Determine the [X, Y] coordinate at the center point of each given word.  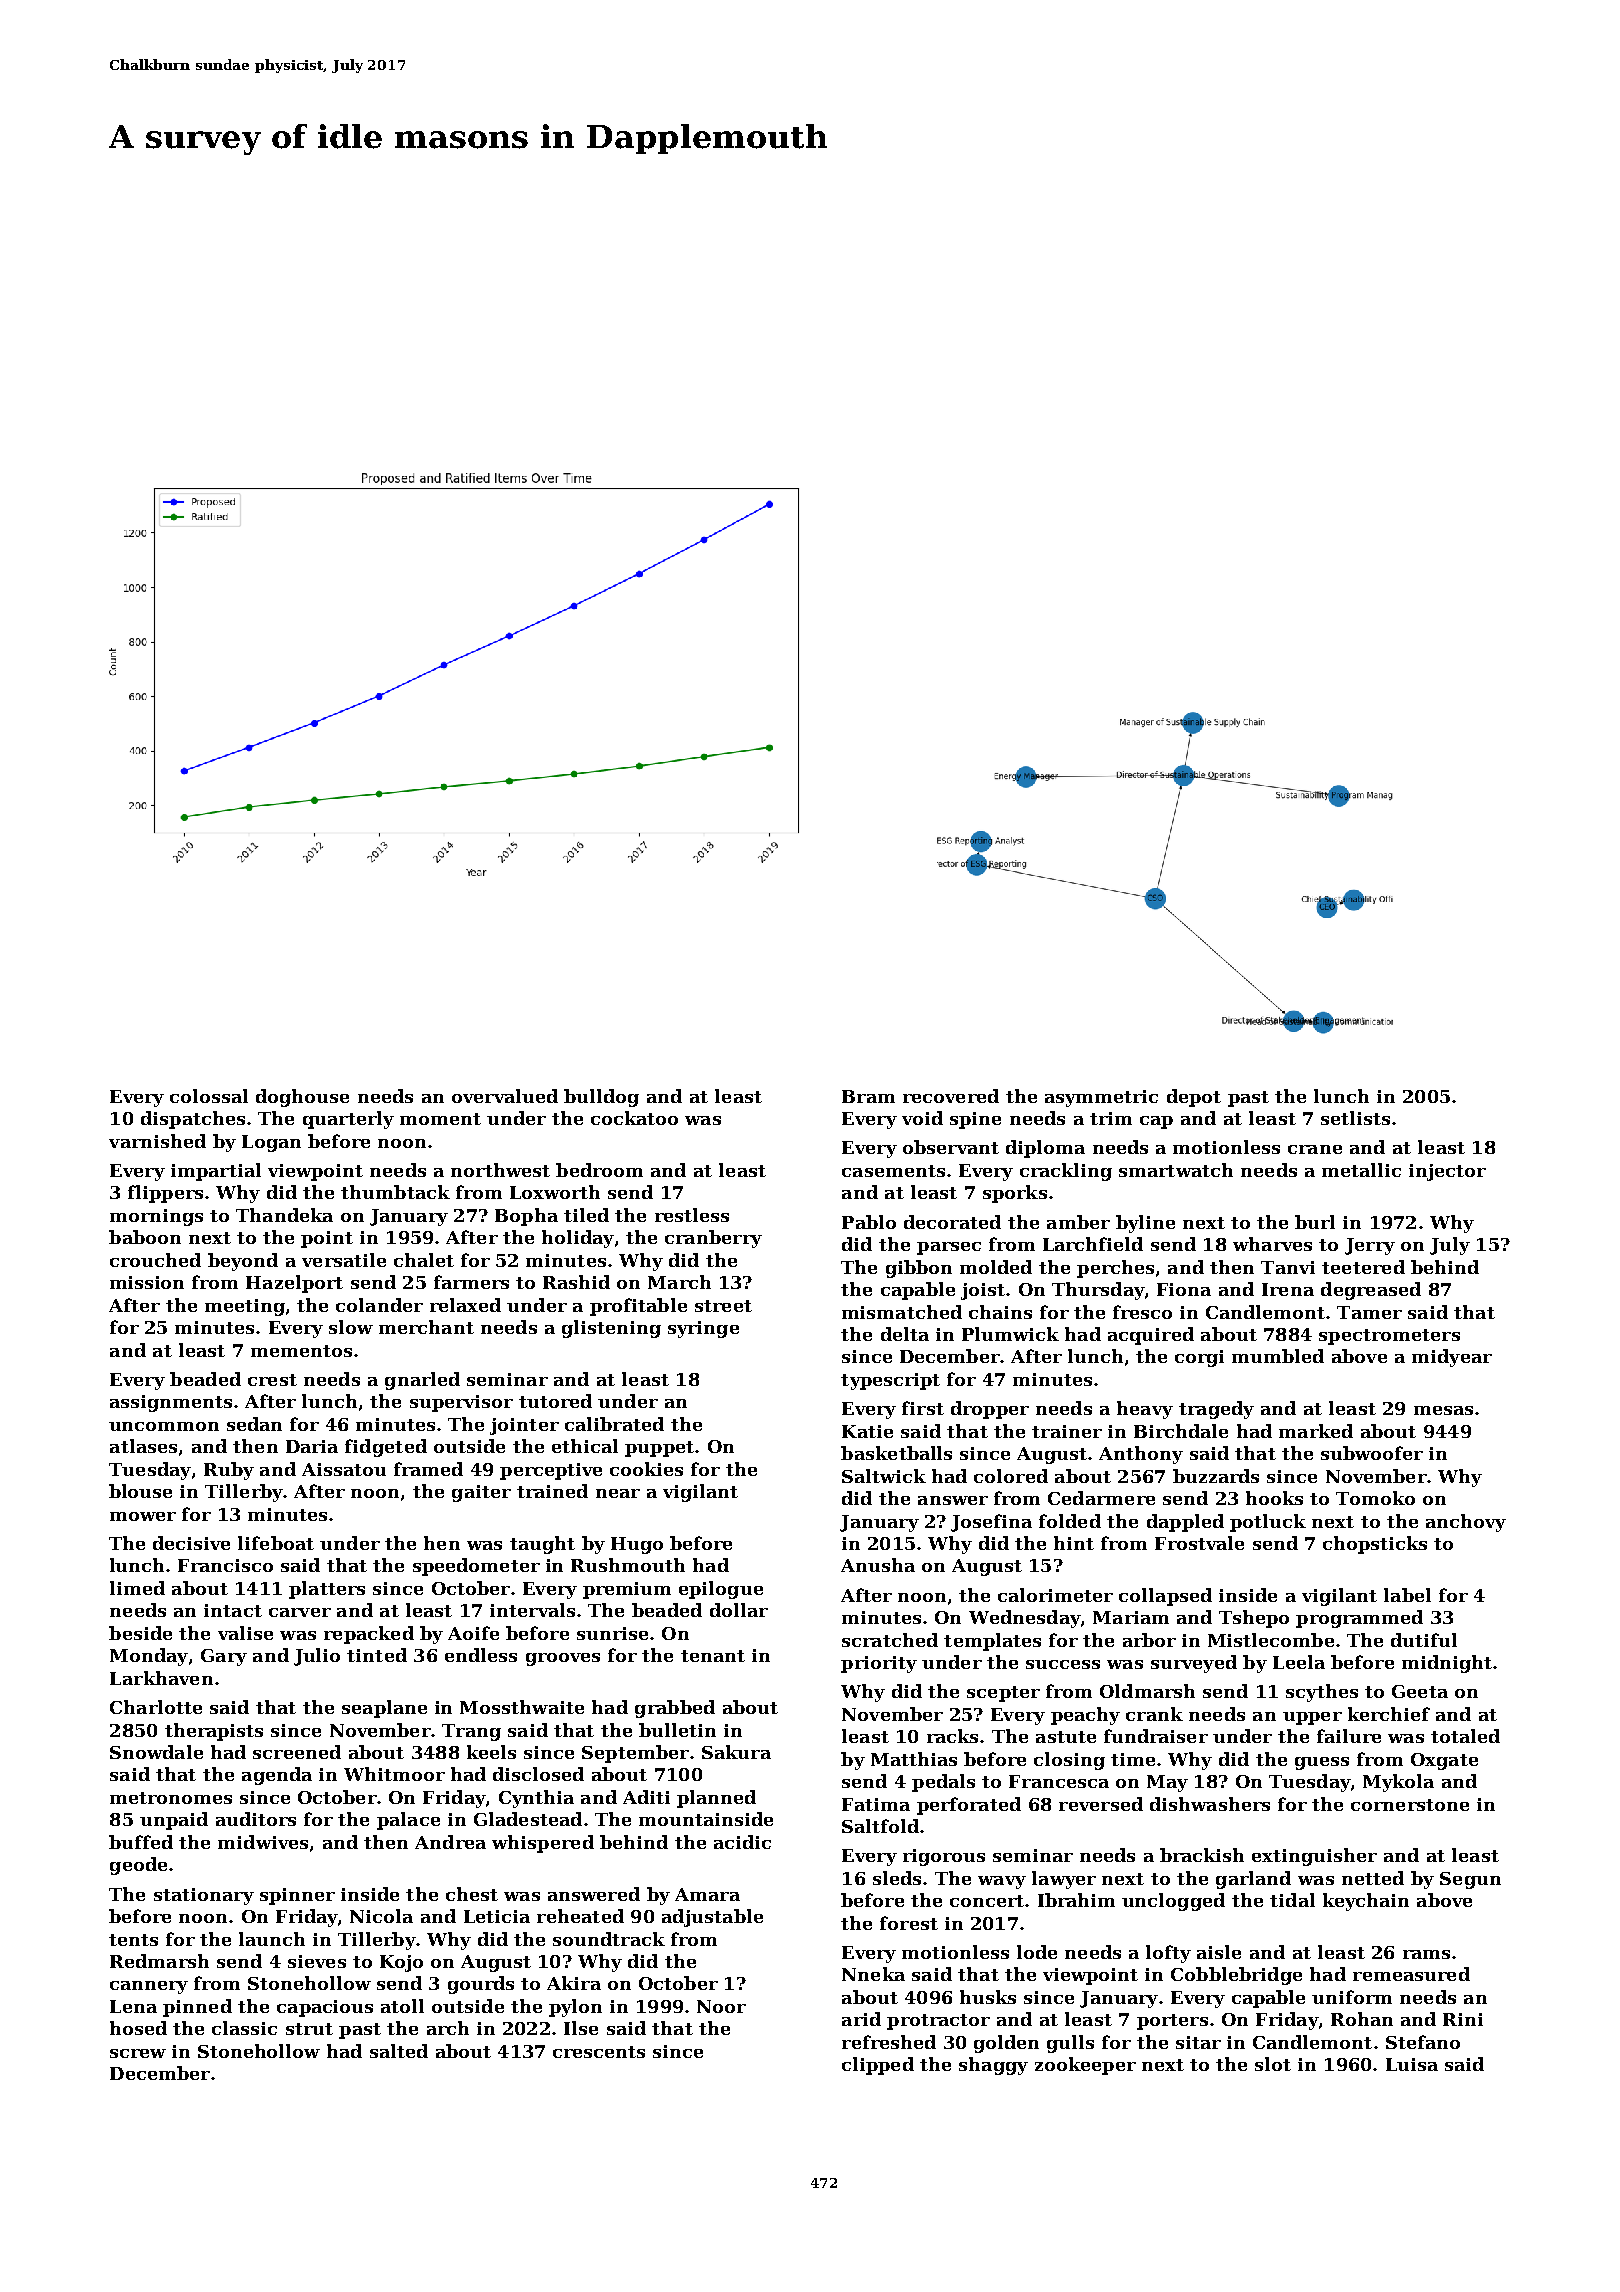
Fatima [876, 1804]
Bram [868, 1096]
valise [245, 1633]
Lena [133, 2006]
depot [1194, 1098]
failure [1349, 1736]
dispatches [193, 1120]
